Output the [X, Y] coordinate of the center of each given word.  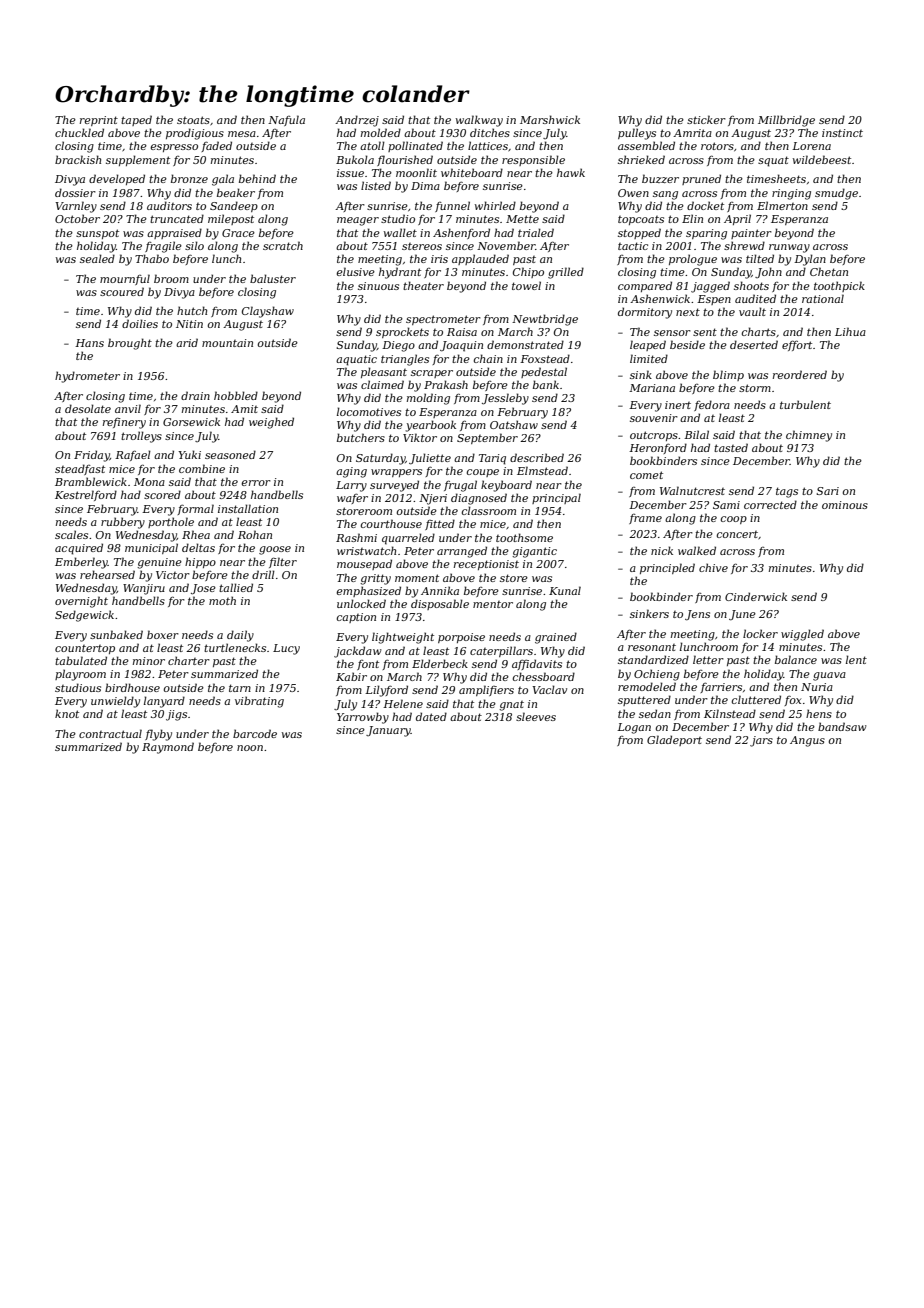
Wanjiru [144, 589]
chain [488, 358]
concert [737, 534]
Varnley [76, 207]
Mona [149, 482]
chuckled [79, 132]
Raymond [168, 748]
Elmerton [782, 205]
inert [678, 405]
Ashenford [461, 233]
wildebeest [822, 159]
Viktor [420, 437]
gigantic [534, 552]
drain [195, 395]
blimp [728, 375]
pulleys [637, 134]
